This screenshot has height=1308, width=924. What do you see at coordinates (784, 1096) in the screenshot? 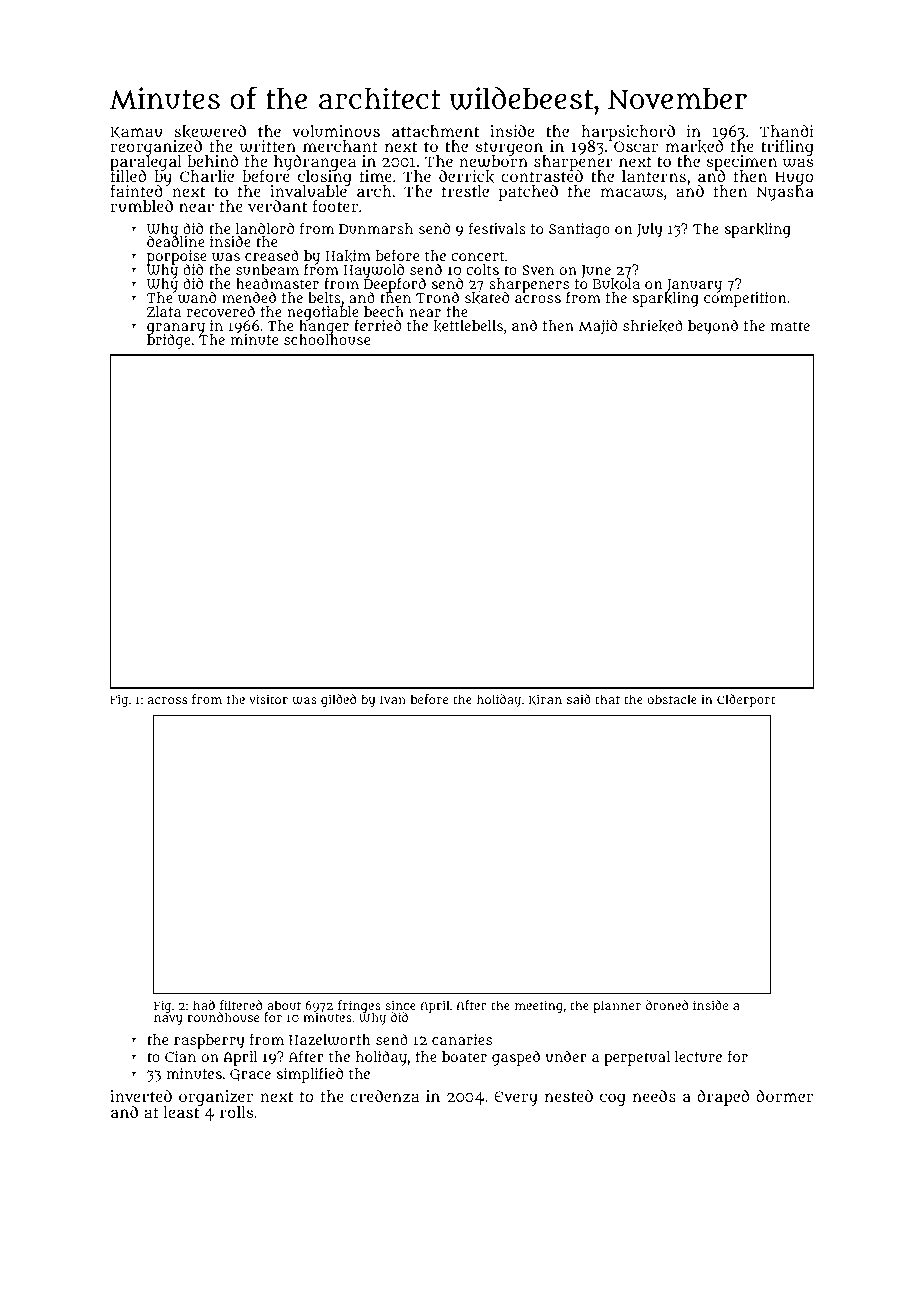
I see `dormer` at bounding box center [784, 1096].
